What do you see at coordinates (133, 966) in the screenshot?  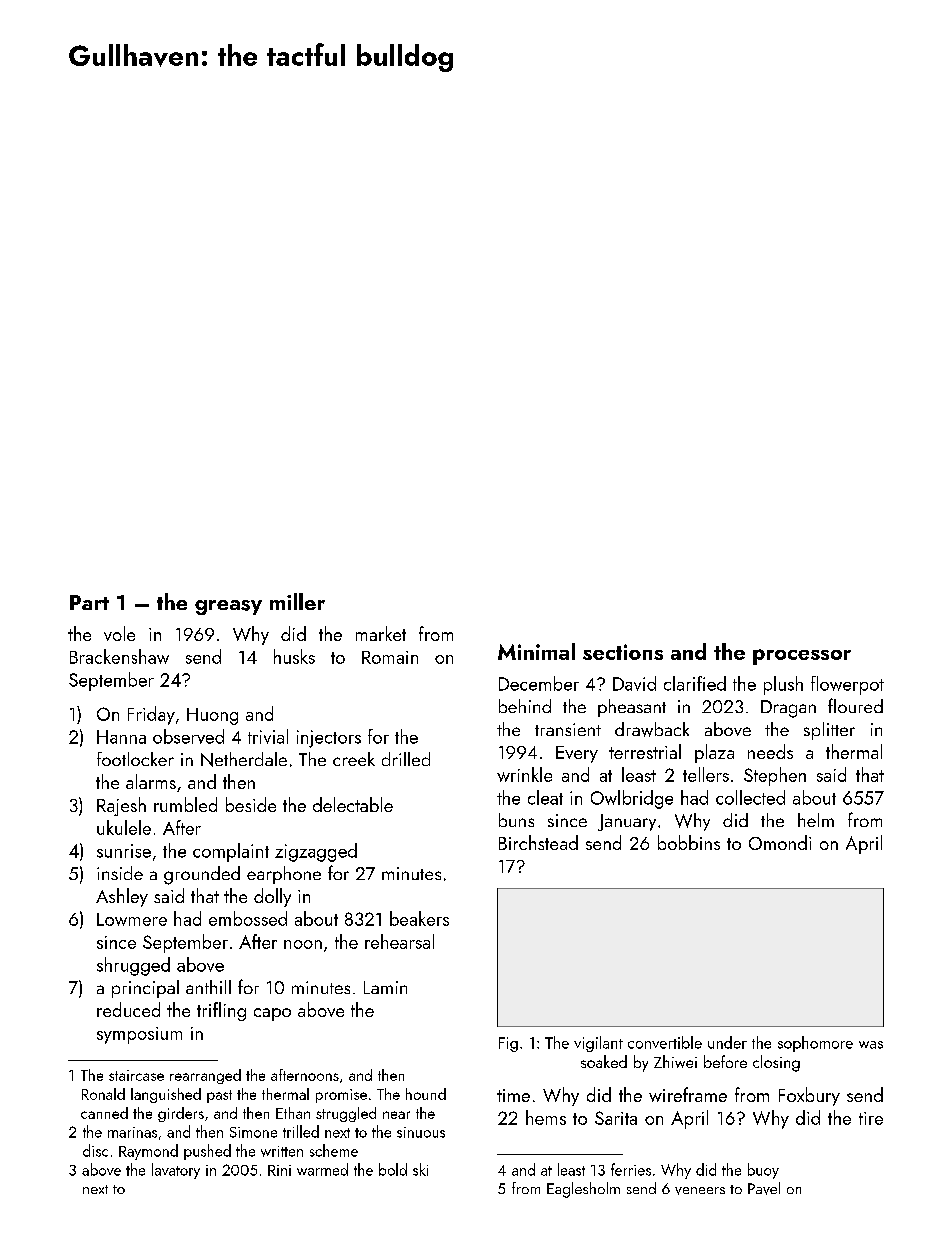 I see `shrugged` at bounding box center [133, 966].
